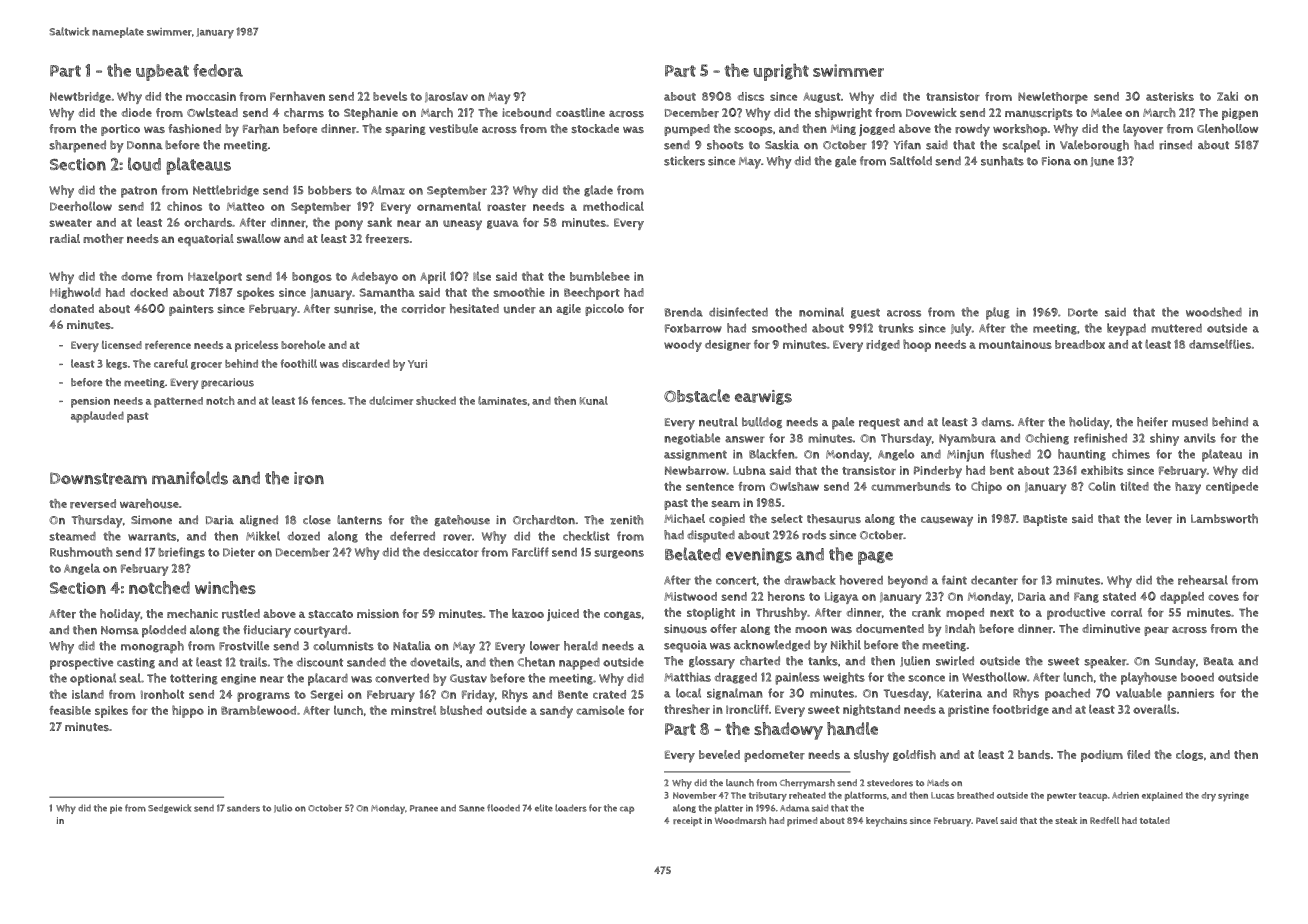 The height and width of the screenshot is (924, 1308). What do you see at coordinates (387, 292) in the screenshot?
I see `Samantha` at bounding box center [387, 292].
